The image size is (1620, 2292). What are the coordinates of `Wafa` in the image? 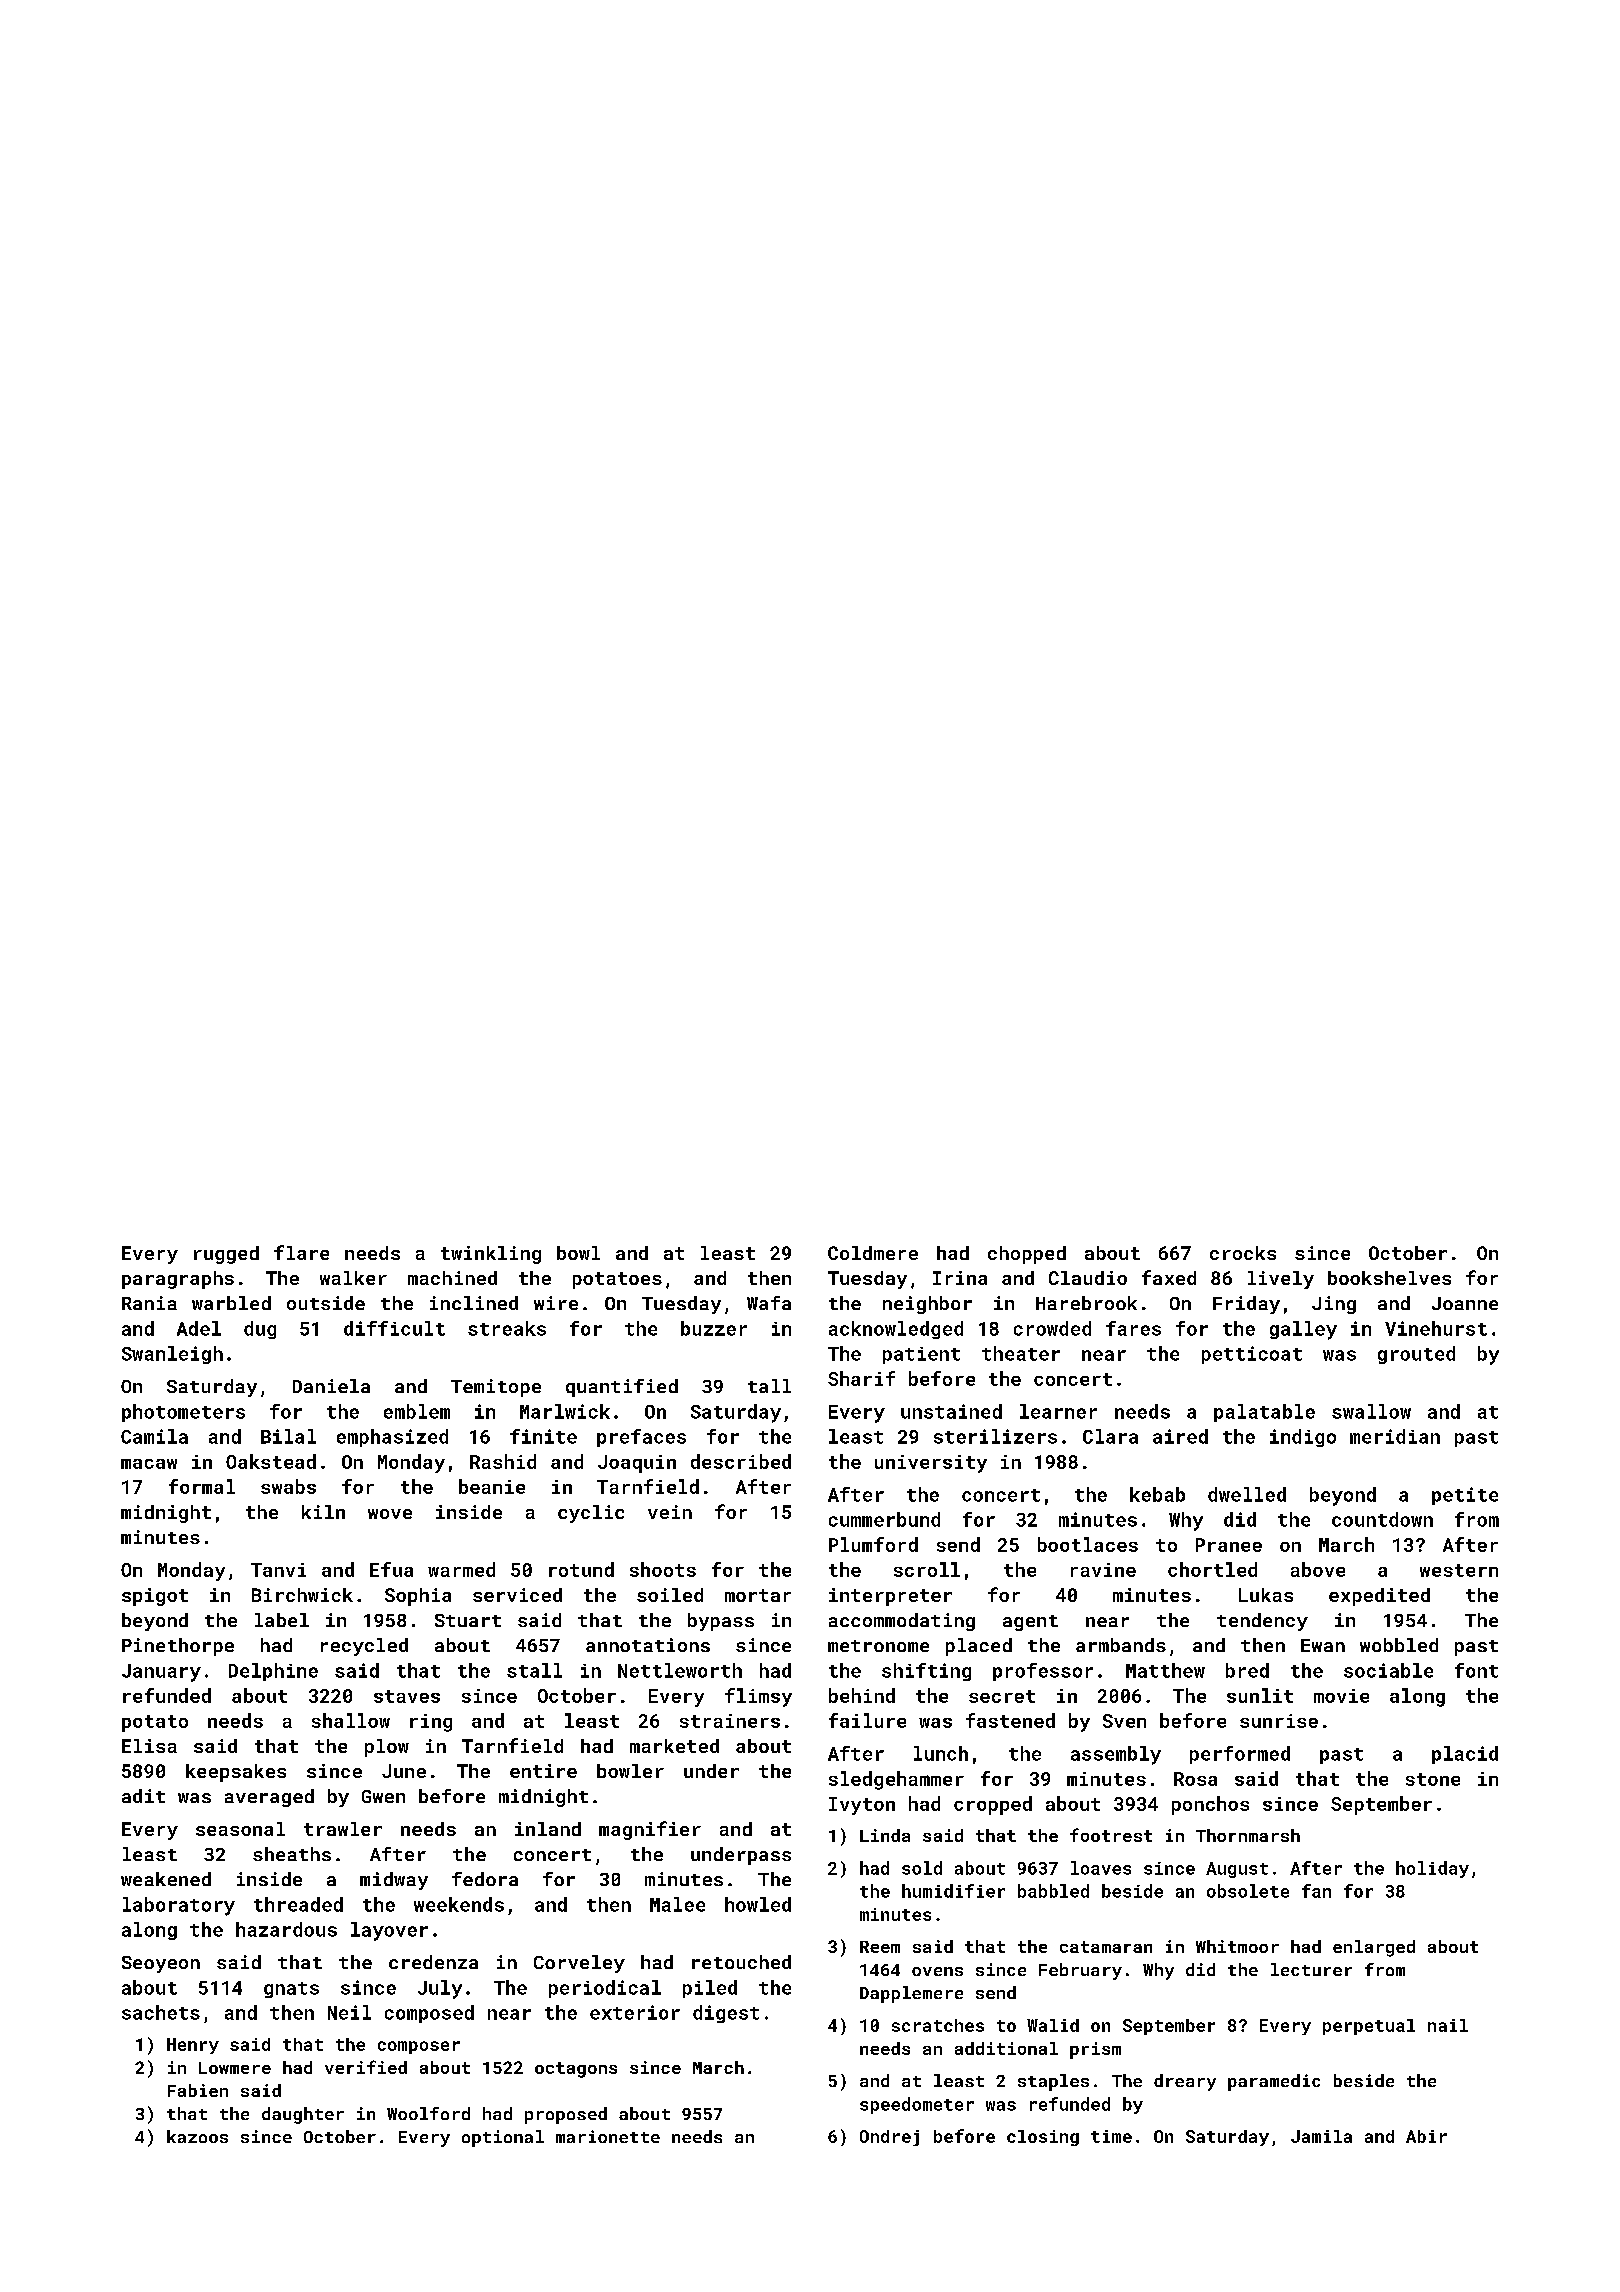 It's located at (769, 1303).
